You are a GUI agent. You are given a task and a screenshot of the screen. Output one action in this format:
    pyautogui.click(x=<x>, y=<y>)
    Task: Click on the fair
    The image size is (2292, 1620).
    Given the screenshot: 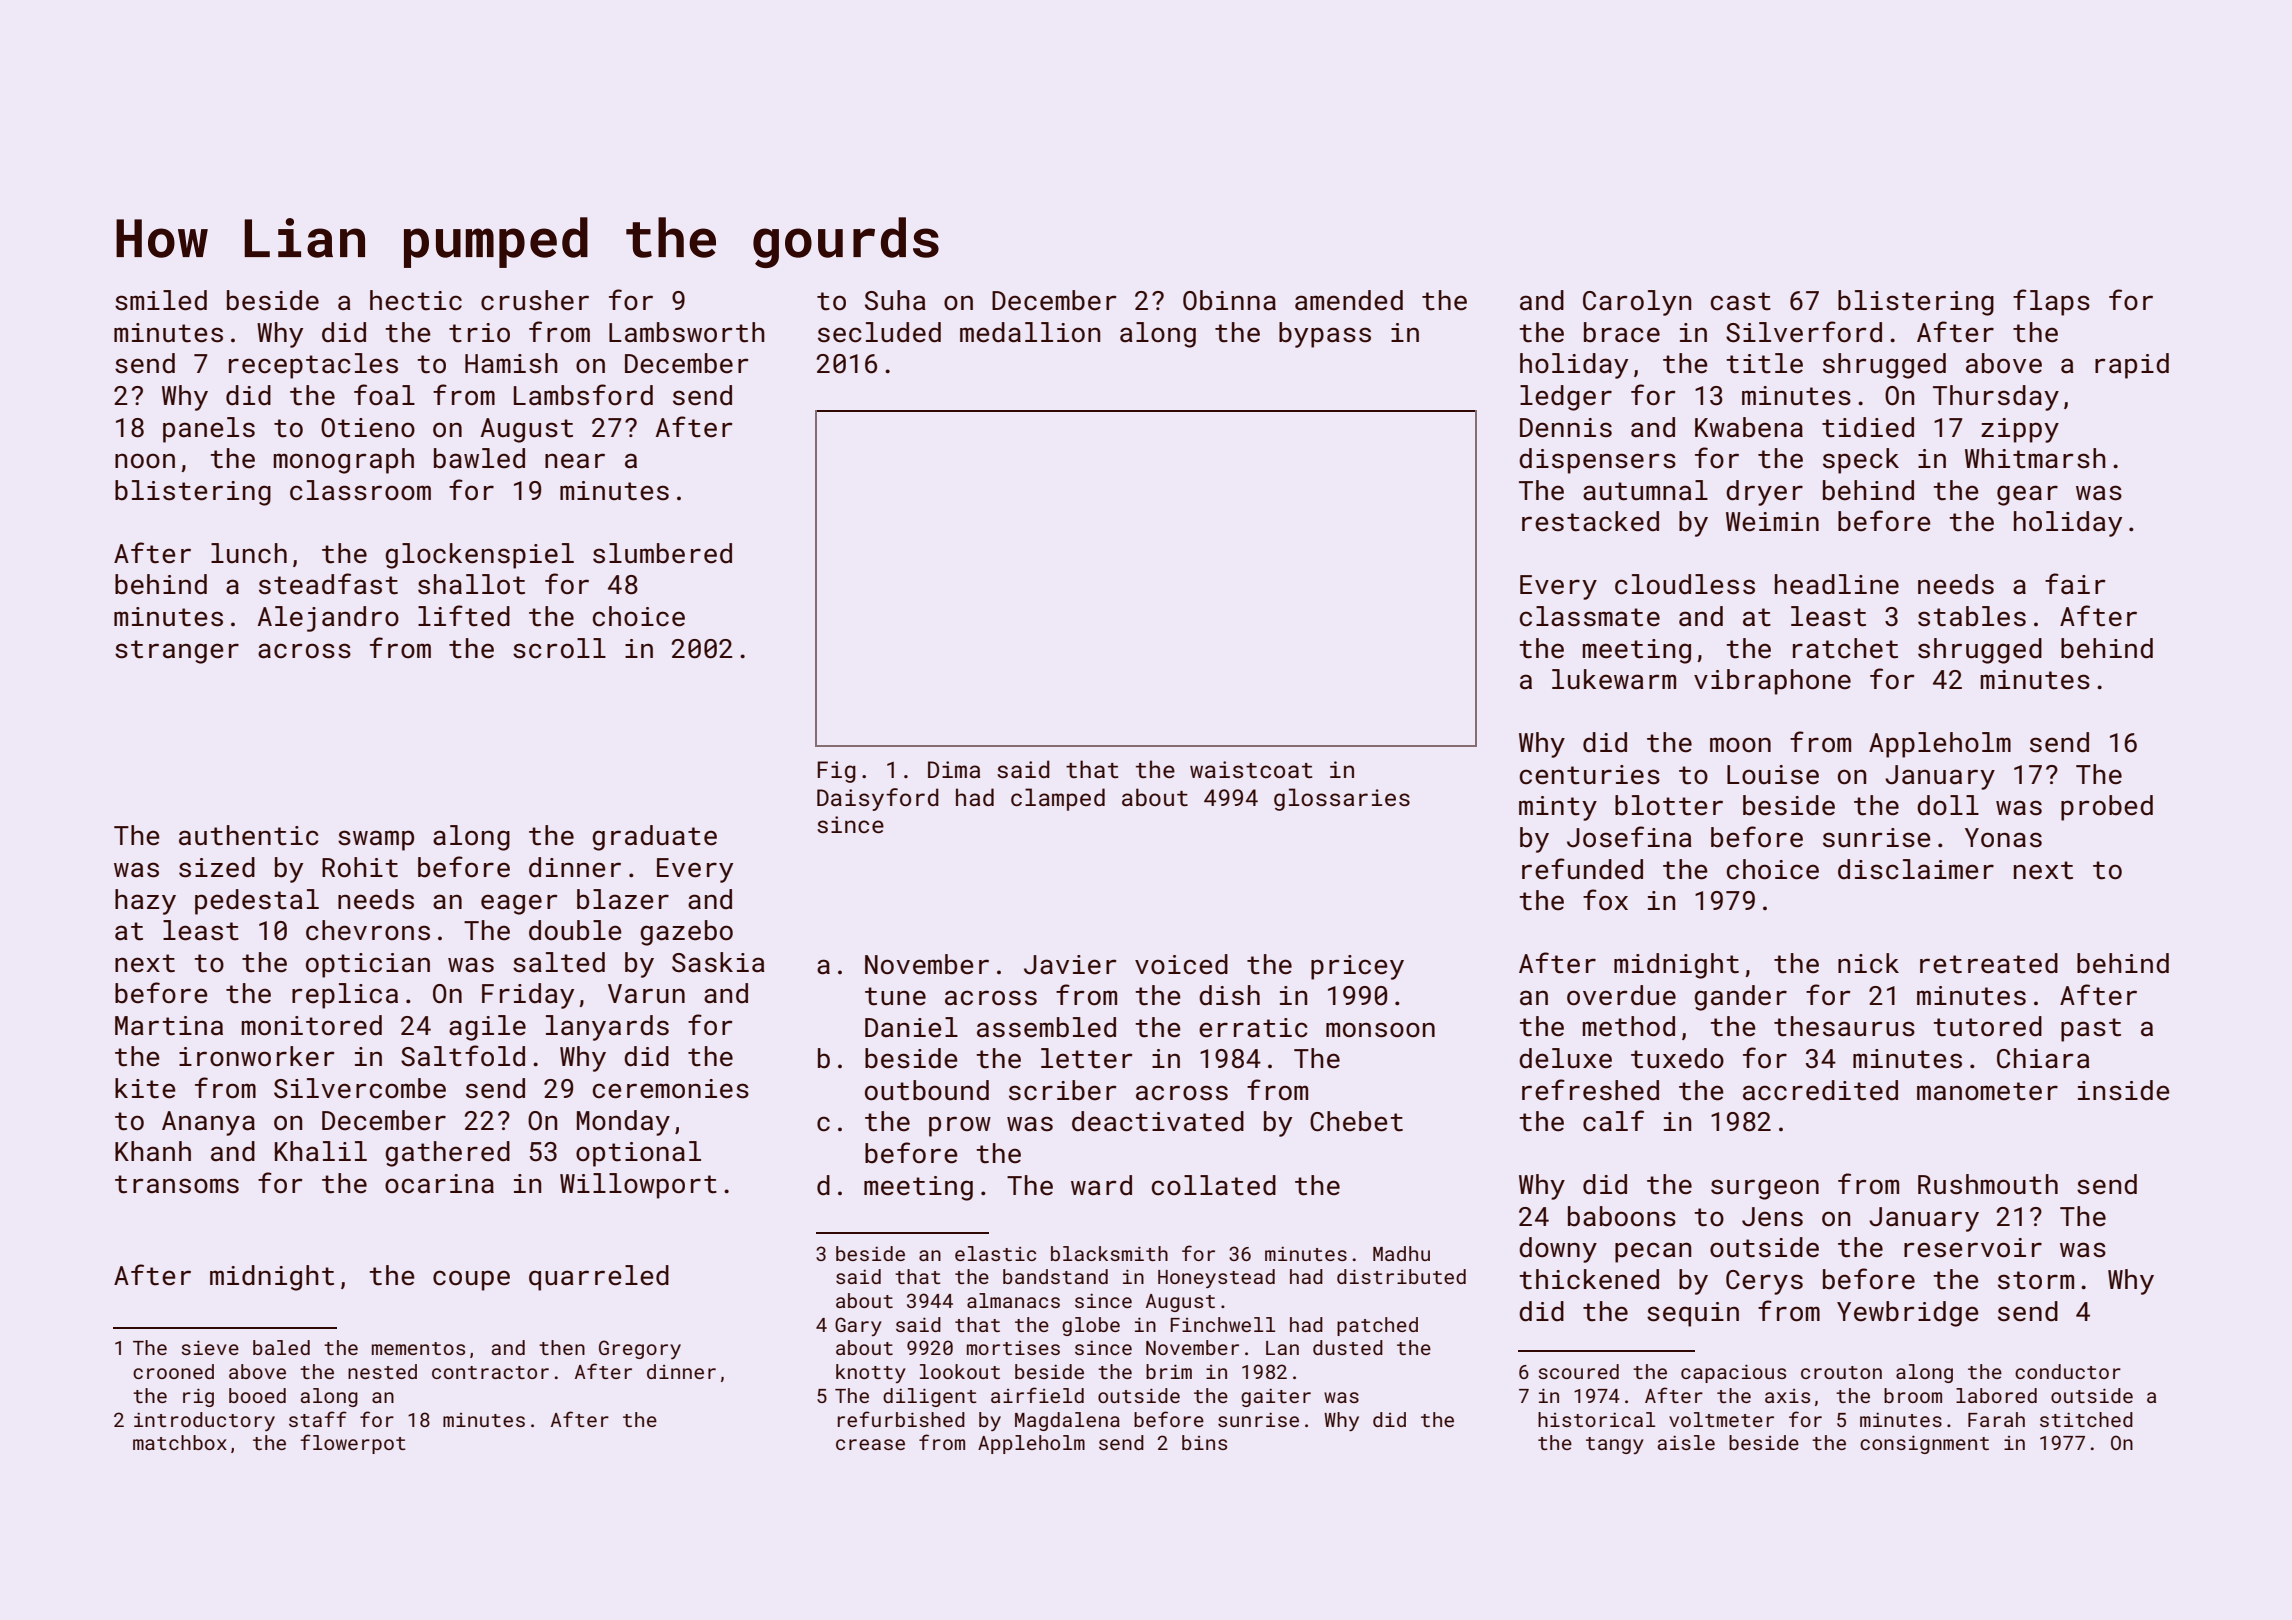 What is the action you would take?
    pyautogui.click(x=2075, y=584)
